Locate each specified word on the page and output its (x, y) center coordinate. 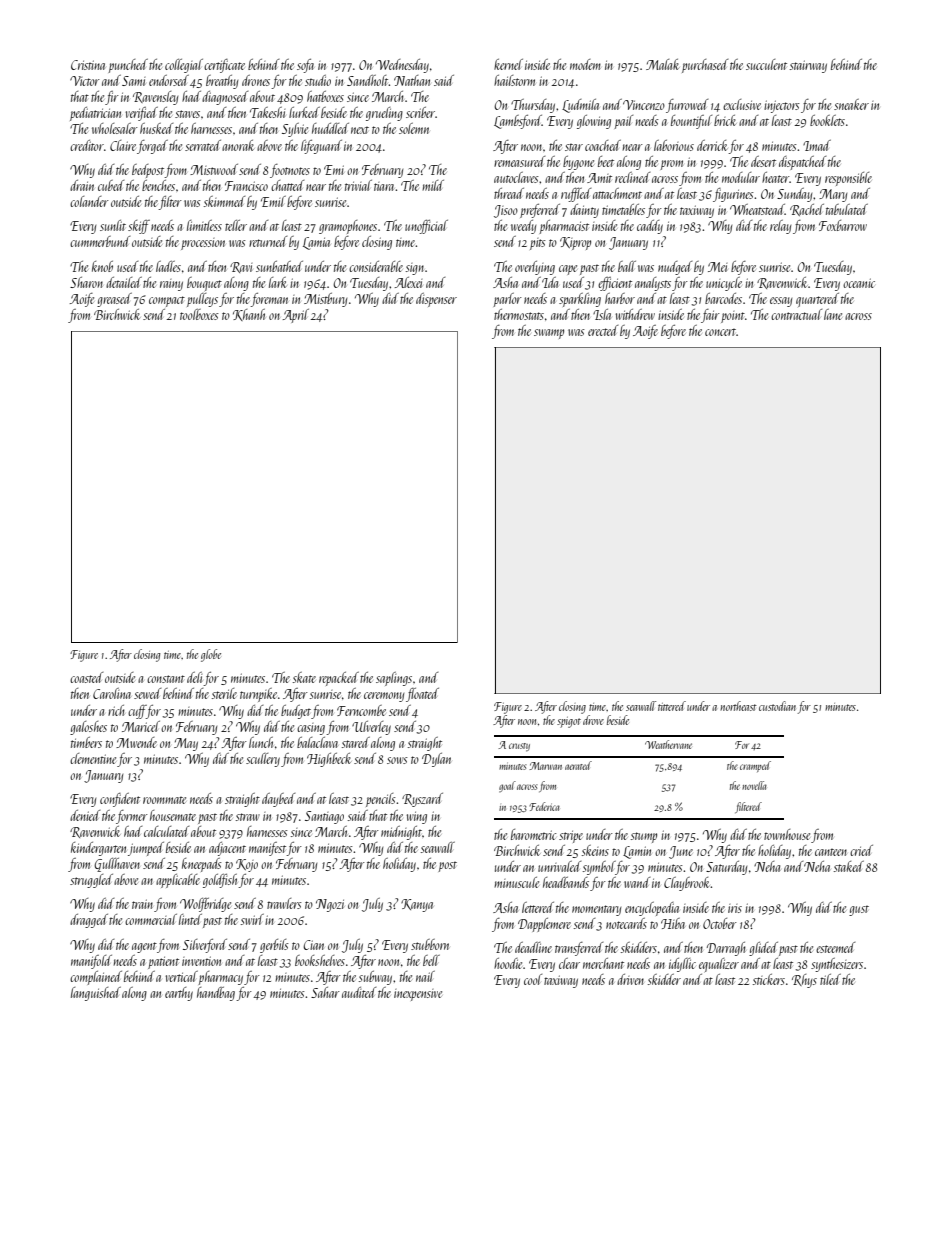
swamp (549, 334)
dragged (89, 921)
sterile (224, 693)
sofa (305, 66)
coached (603, 145)
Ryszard (422, 800)
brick (725, 120)
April (296, 316)
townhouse (787, 834)
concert (720, 332)
